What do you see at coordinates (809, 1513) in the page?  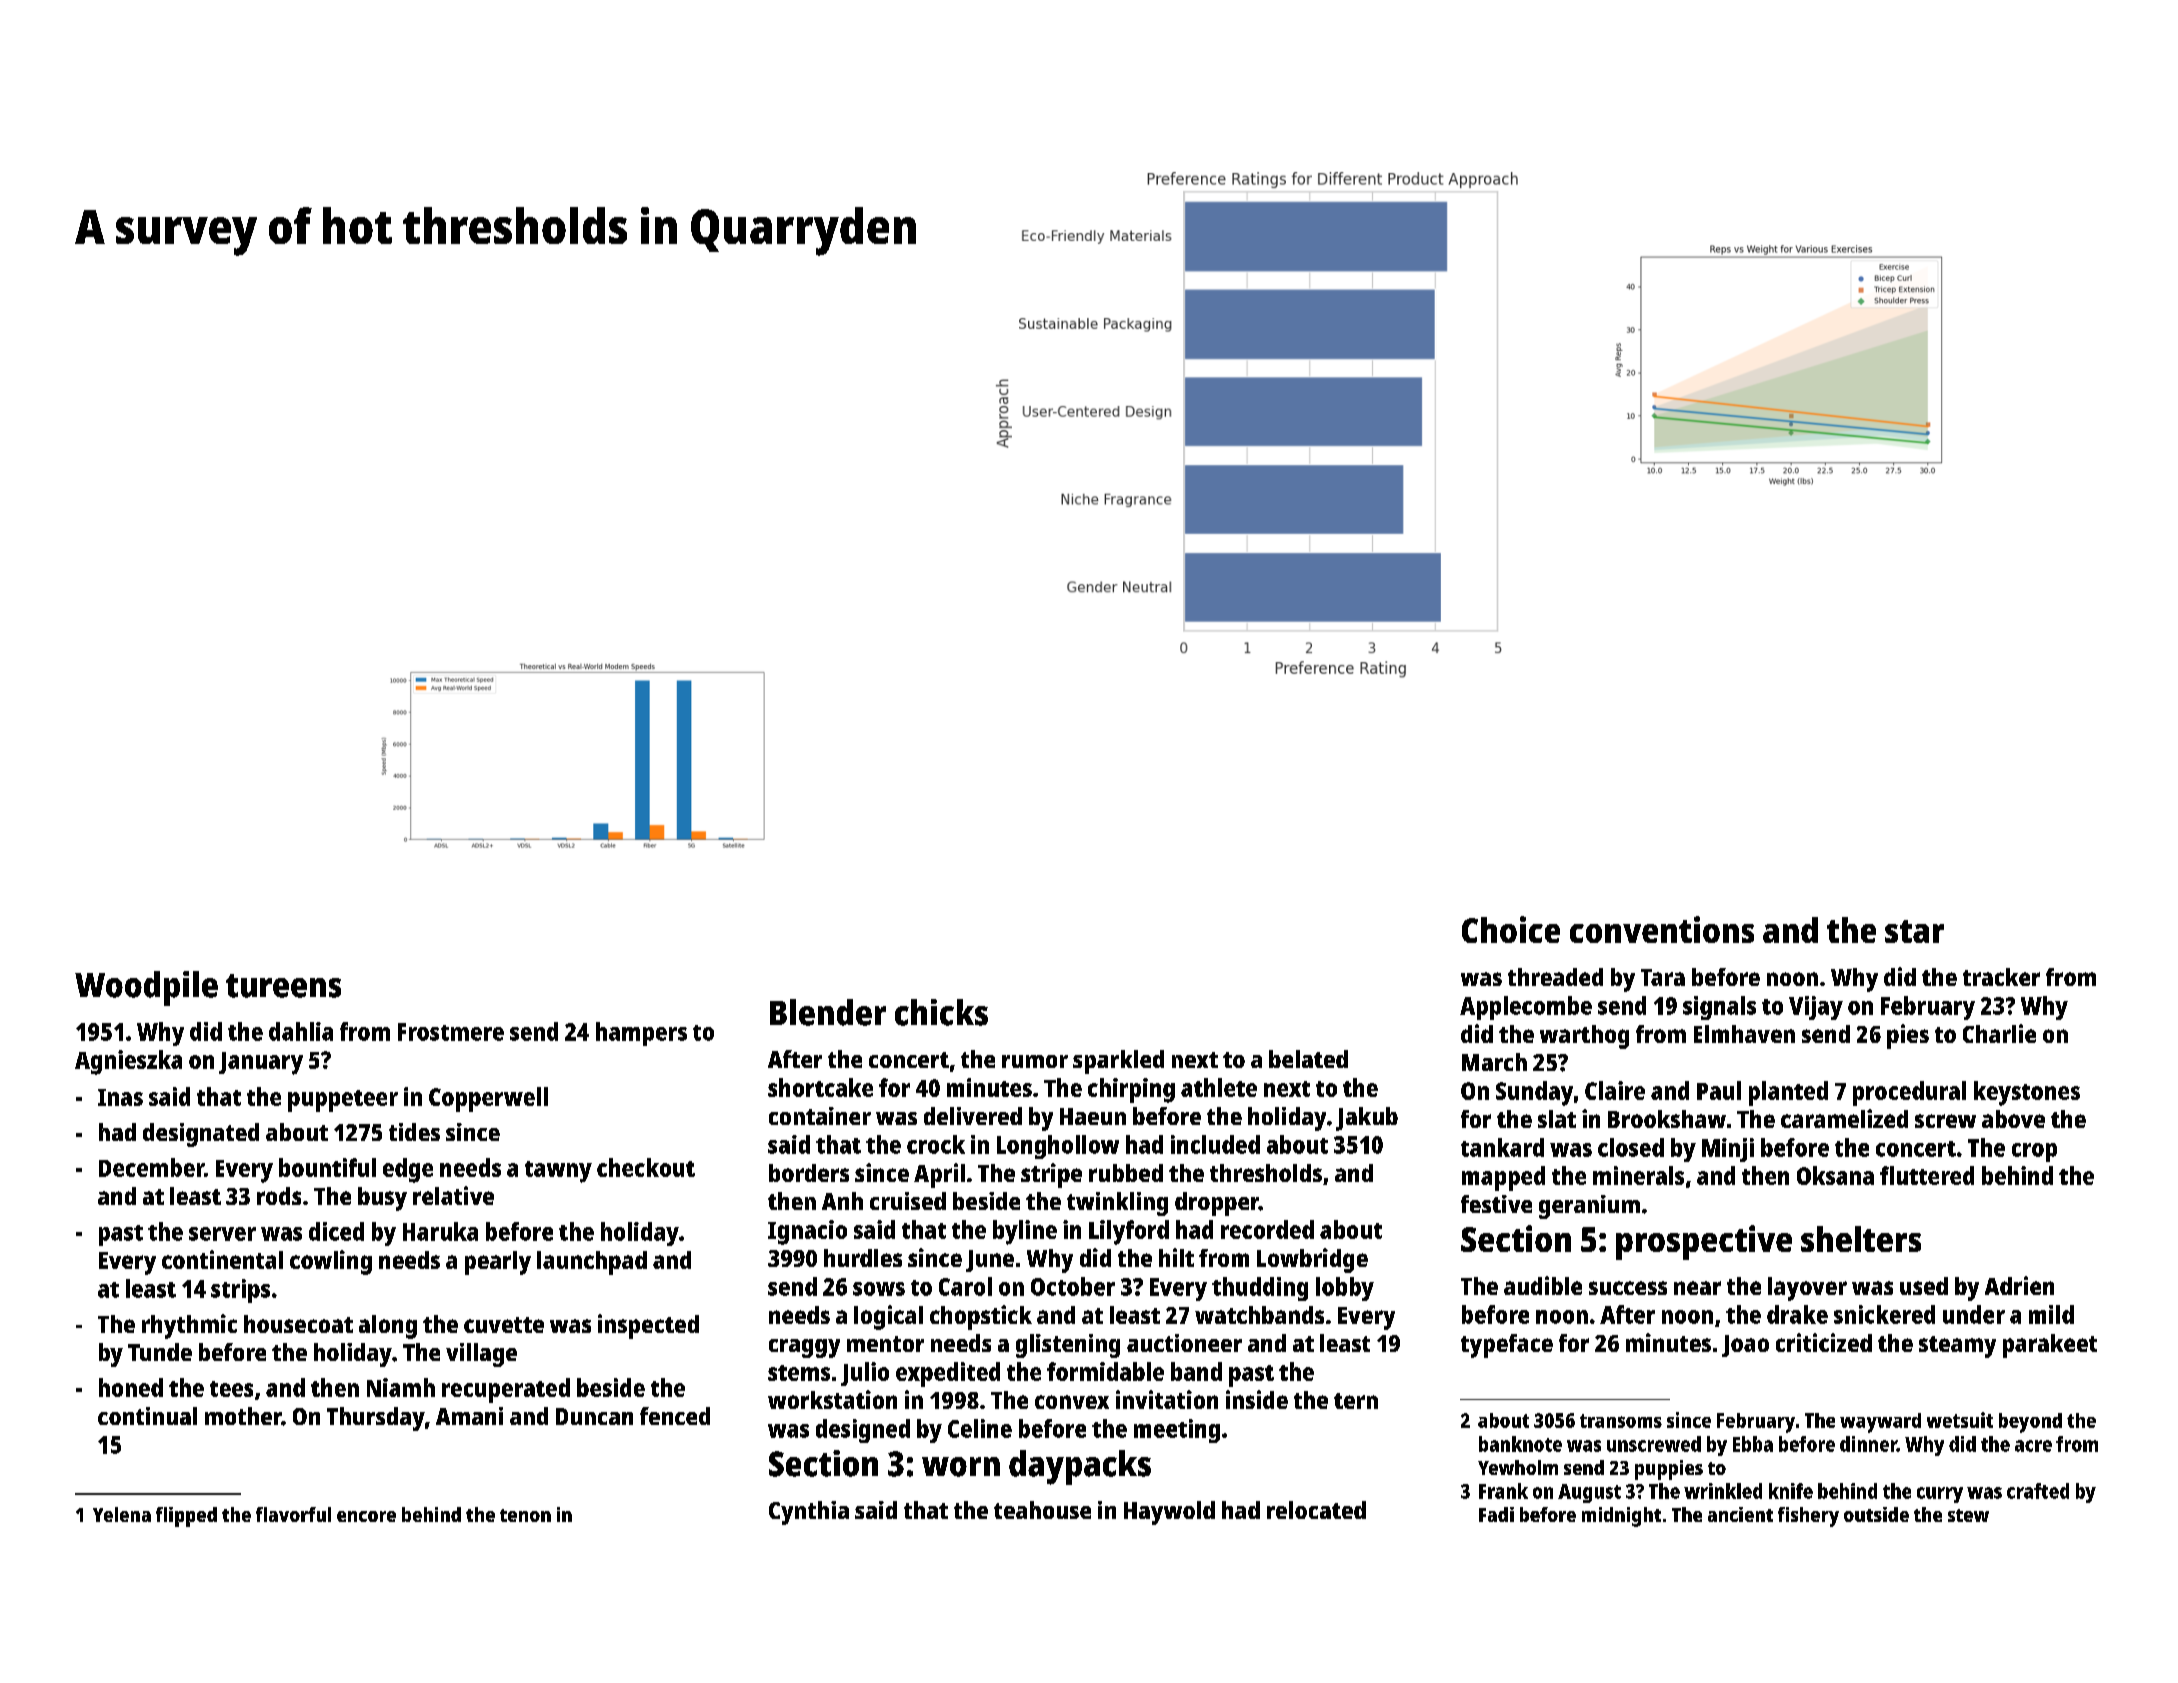 I see `Cynthia` at bounding box center [809, 1513].
